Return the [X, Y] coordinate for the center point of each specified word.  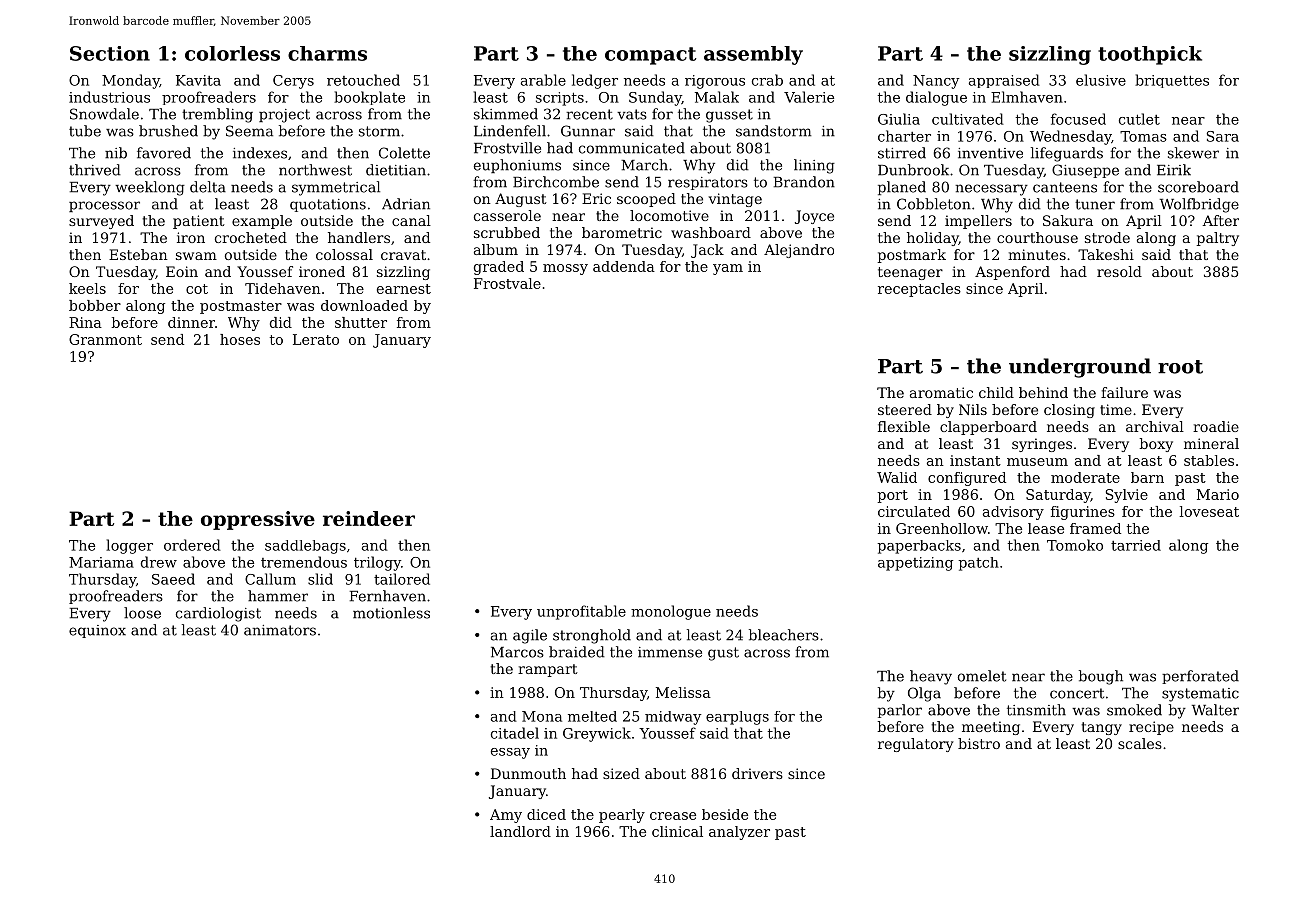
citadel [515, 733]
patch [979, 564]
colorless [232, 53]
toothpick [1150, 55]
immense [670, 652]
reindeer [369, 518]
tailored [402, 579]
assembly [753, 55]
